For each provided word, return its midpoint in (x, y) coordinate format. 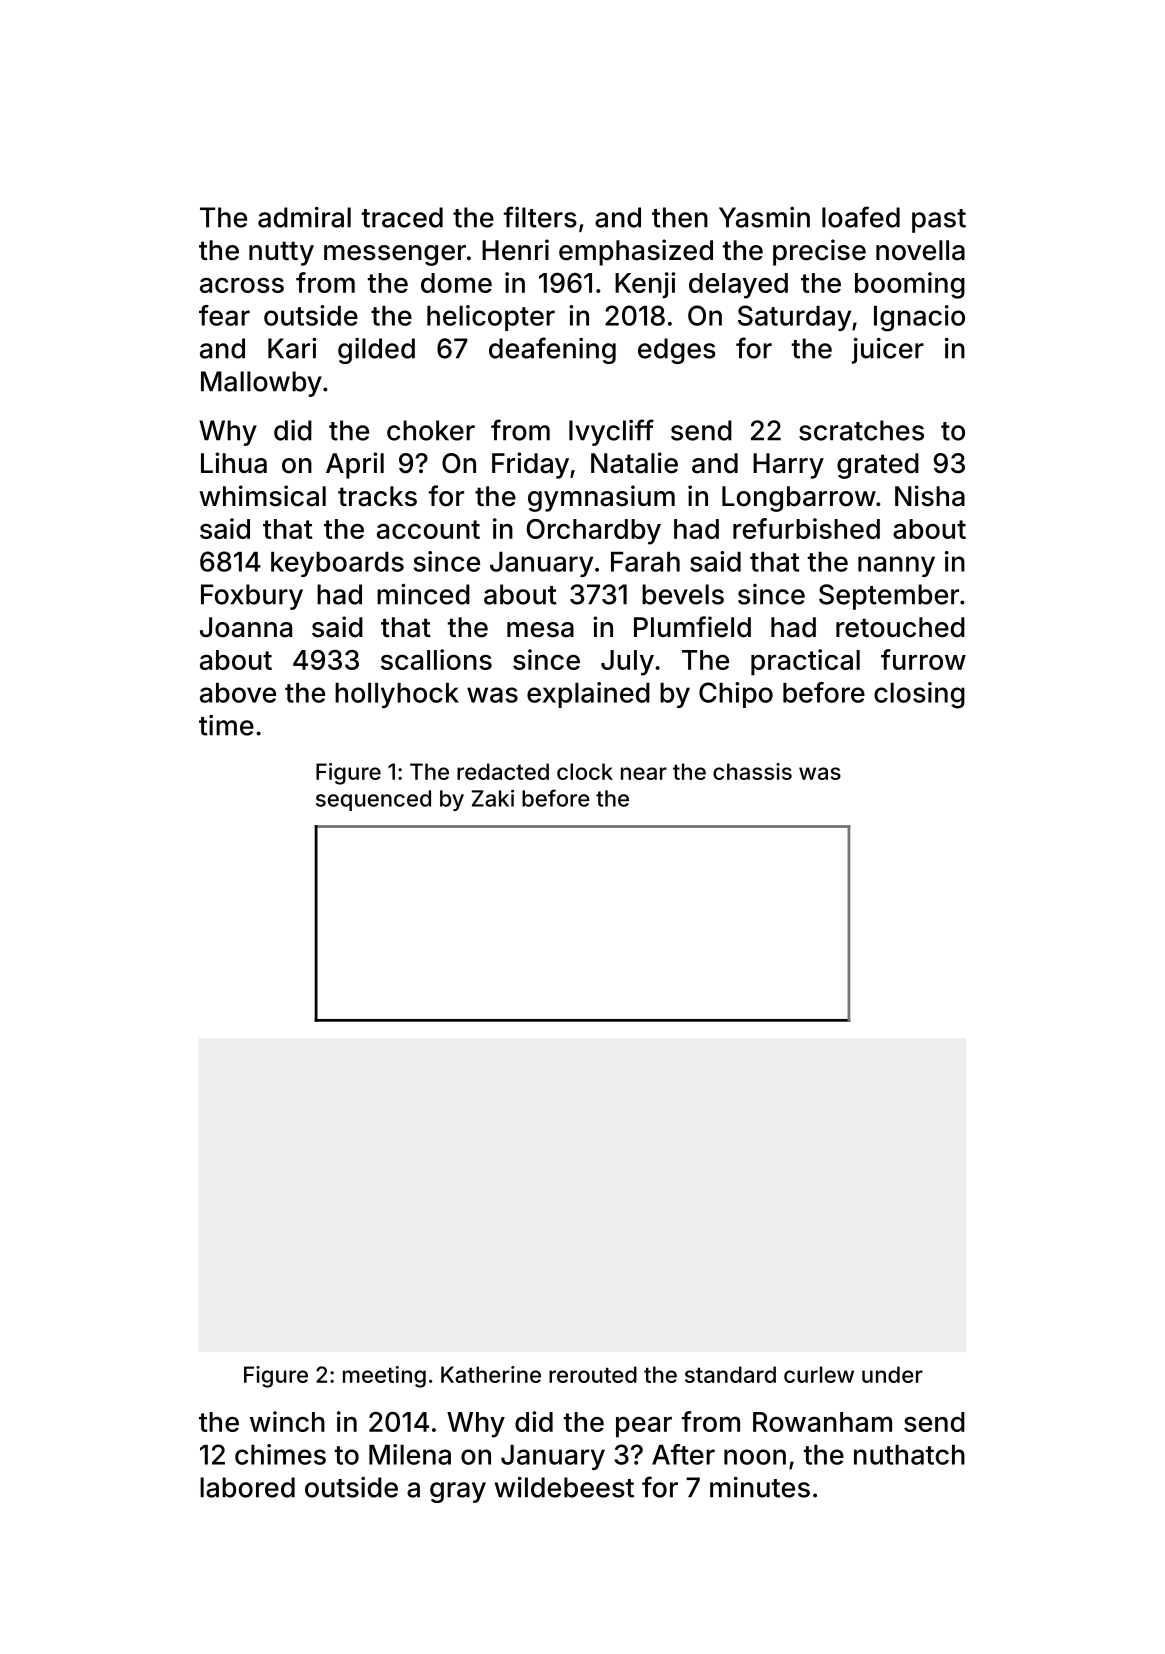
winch (287, 1421)
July (627, 663)
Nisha (930, 496)
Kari (292, 348)
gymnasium (601, 498)
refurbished (806, 528)
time (226, 725)
